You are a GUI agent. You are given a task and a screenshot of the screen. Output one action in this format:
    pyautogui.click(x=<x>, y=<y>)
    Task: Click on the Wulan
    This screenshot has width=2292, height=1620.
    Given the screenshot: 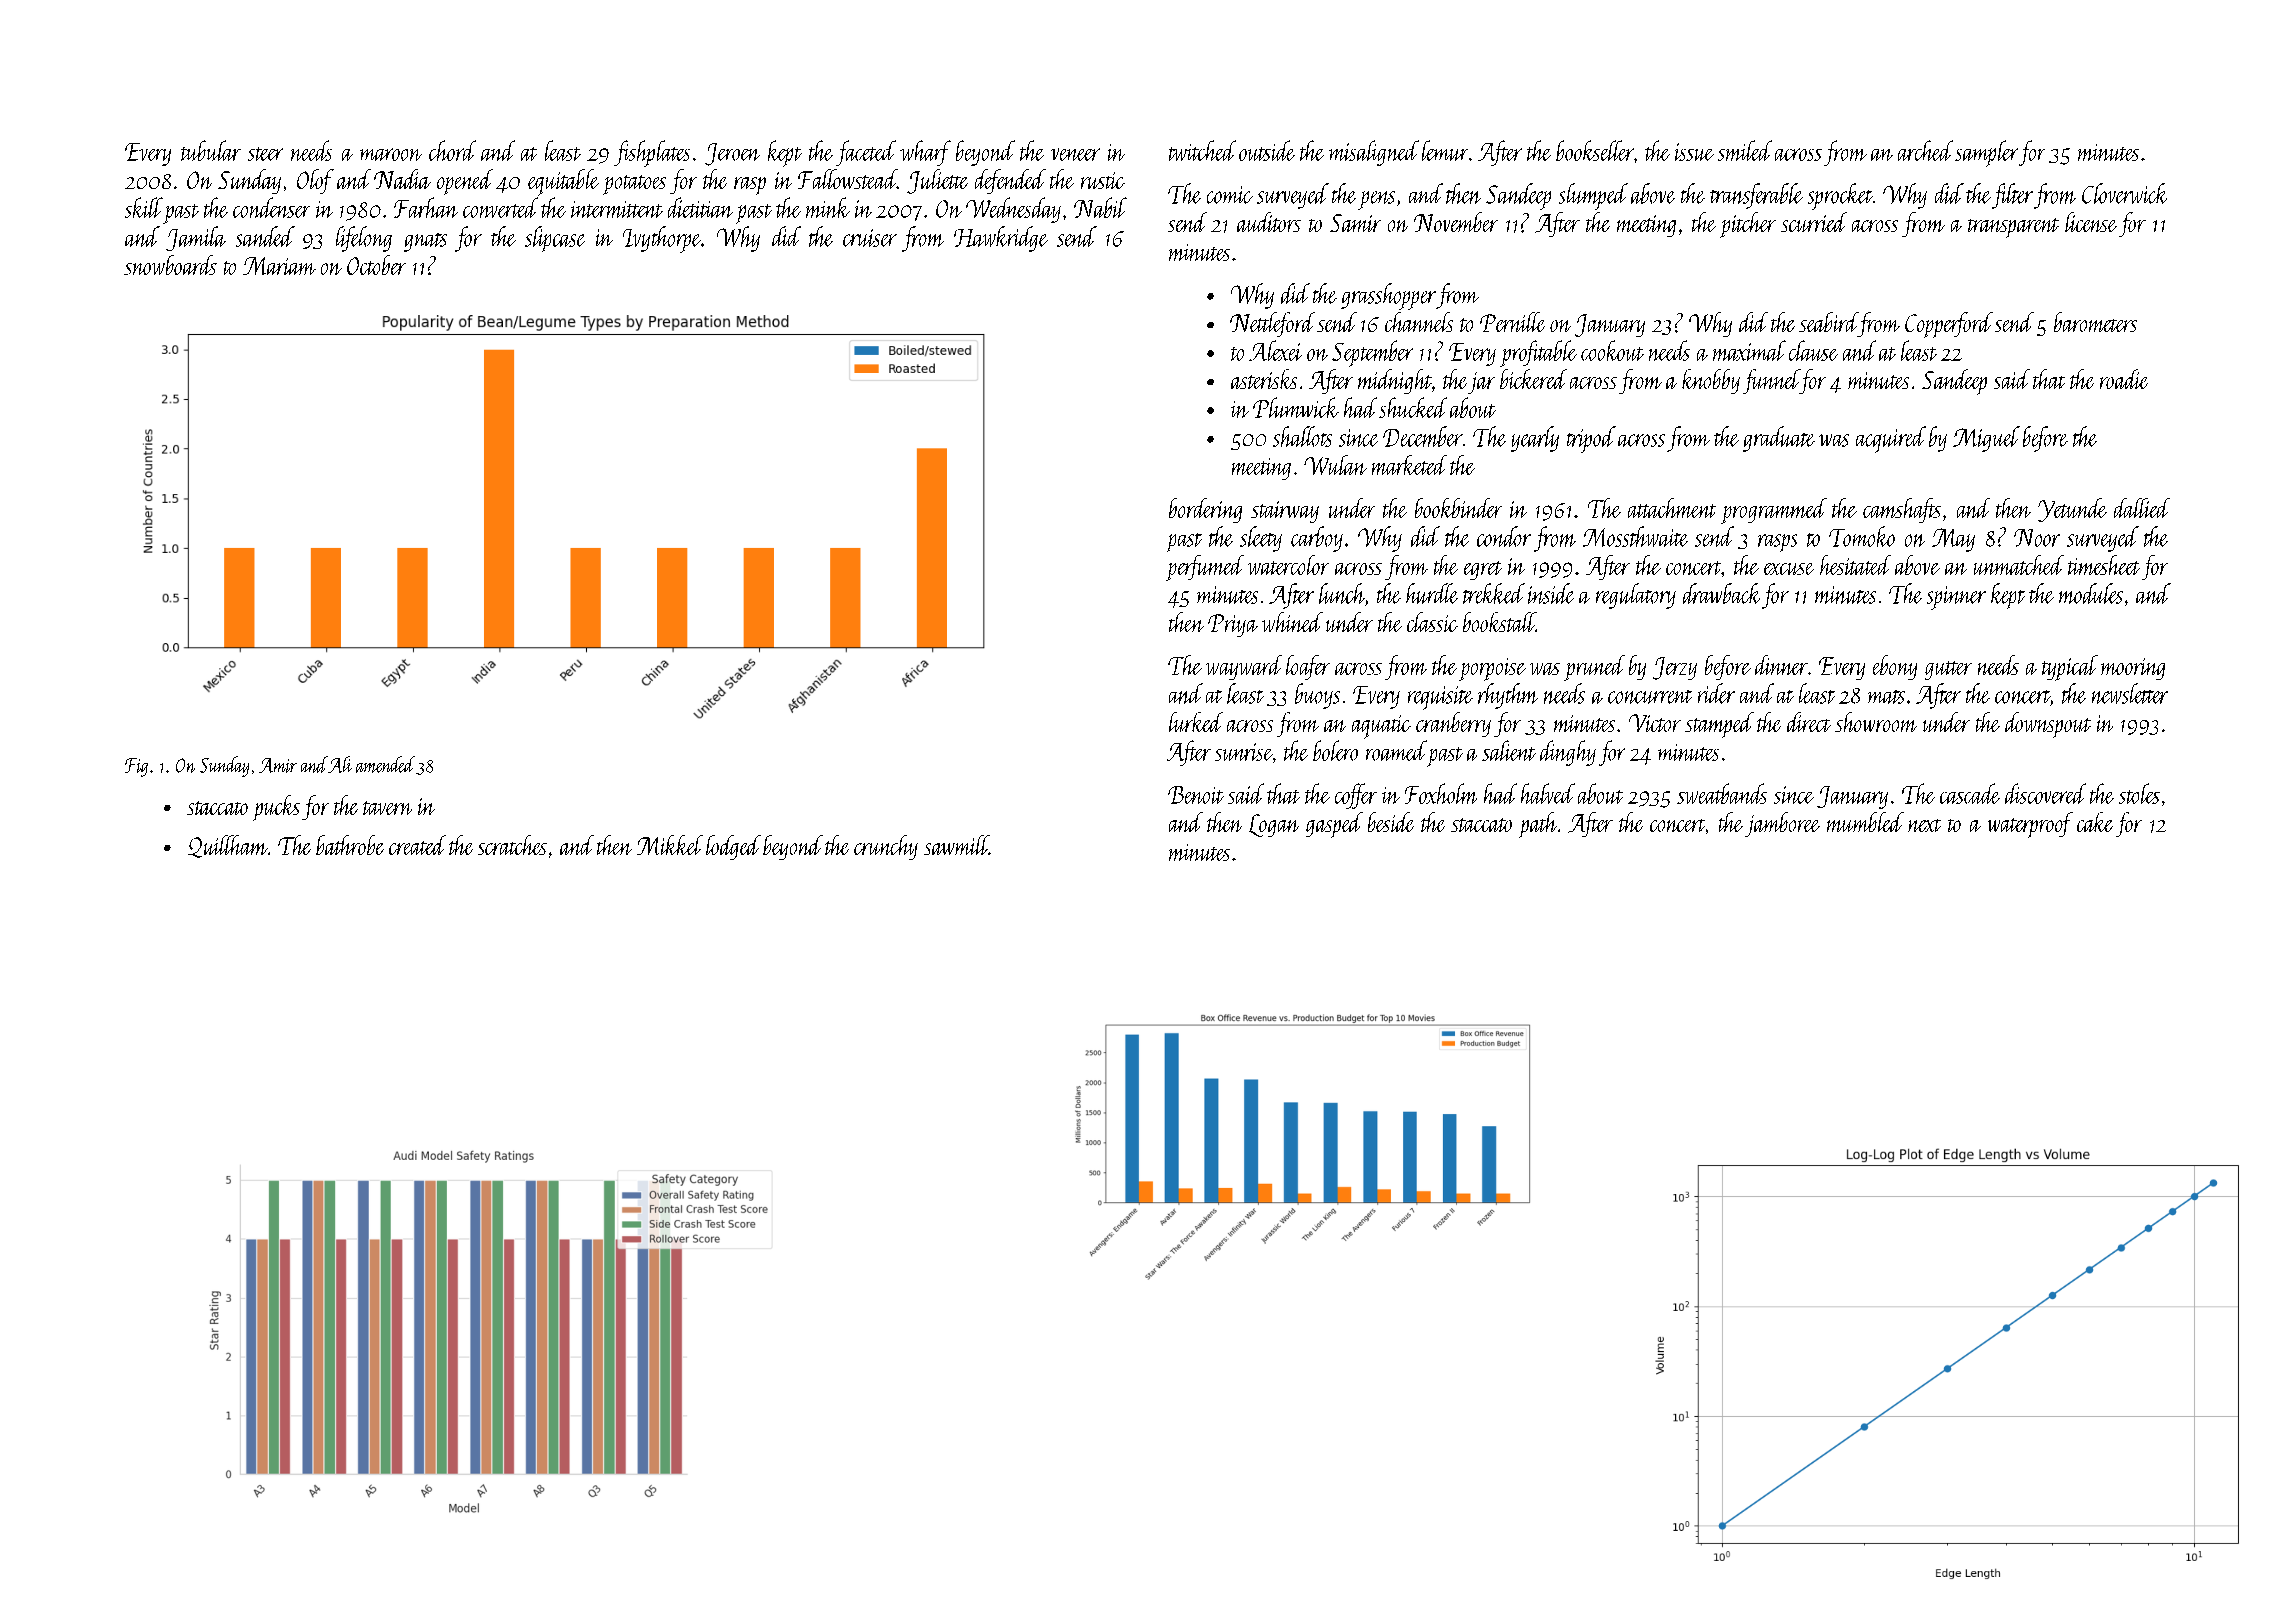 What is the action you would take?
    pyautogui.click(x=1335, y=465)
